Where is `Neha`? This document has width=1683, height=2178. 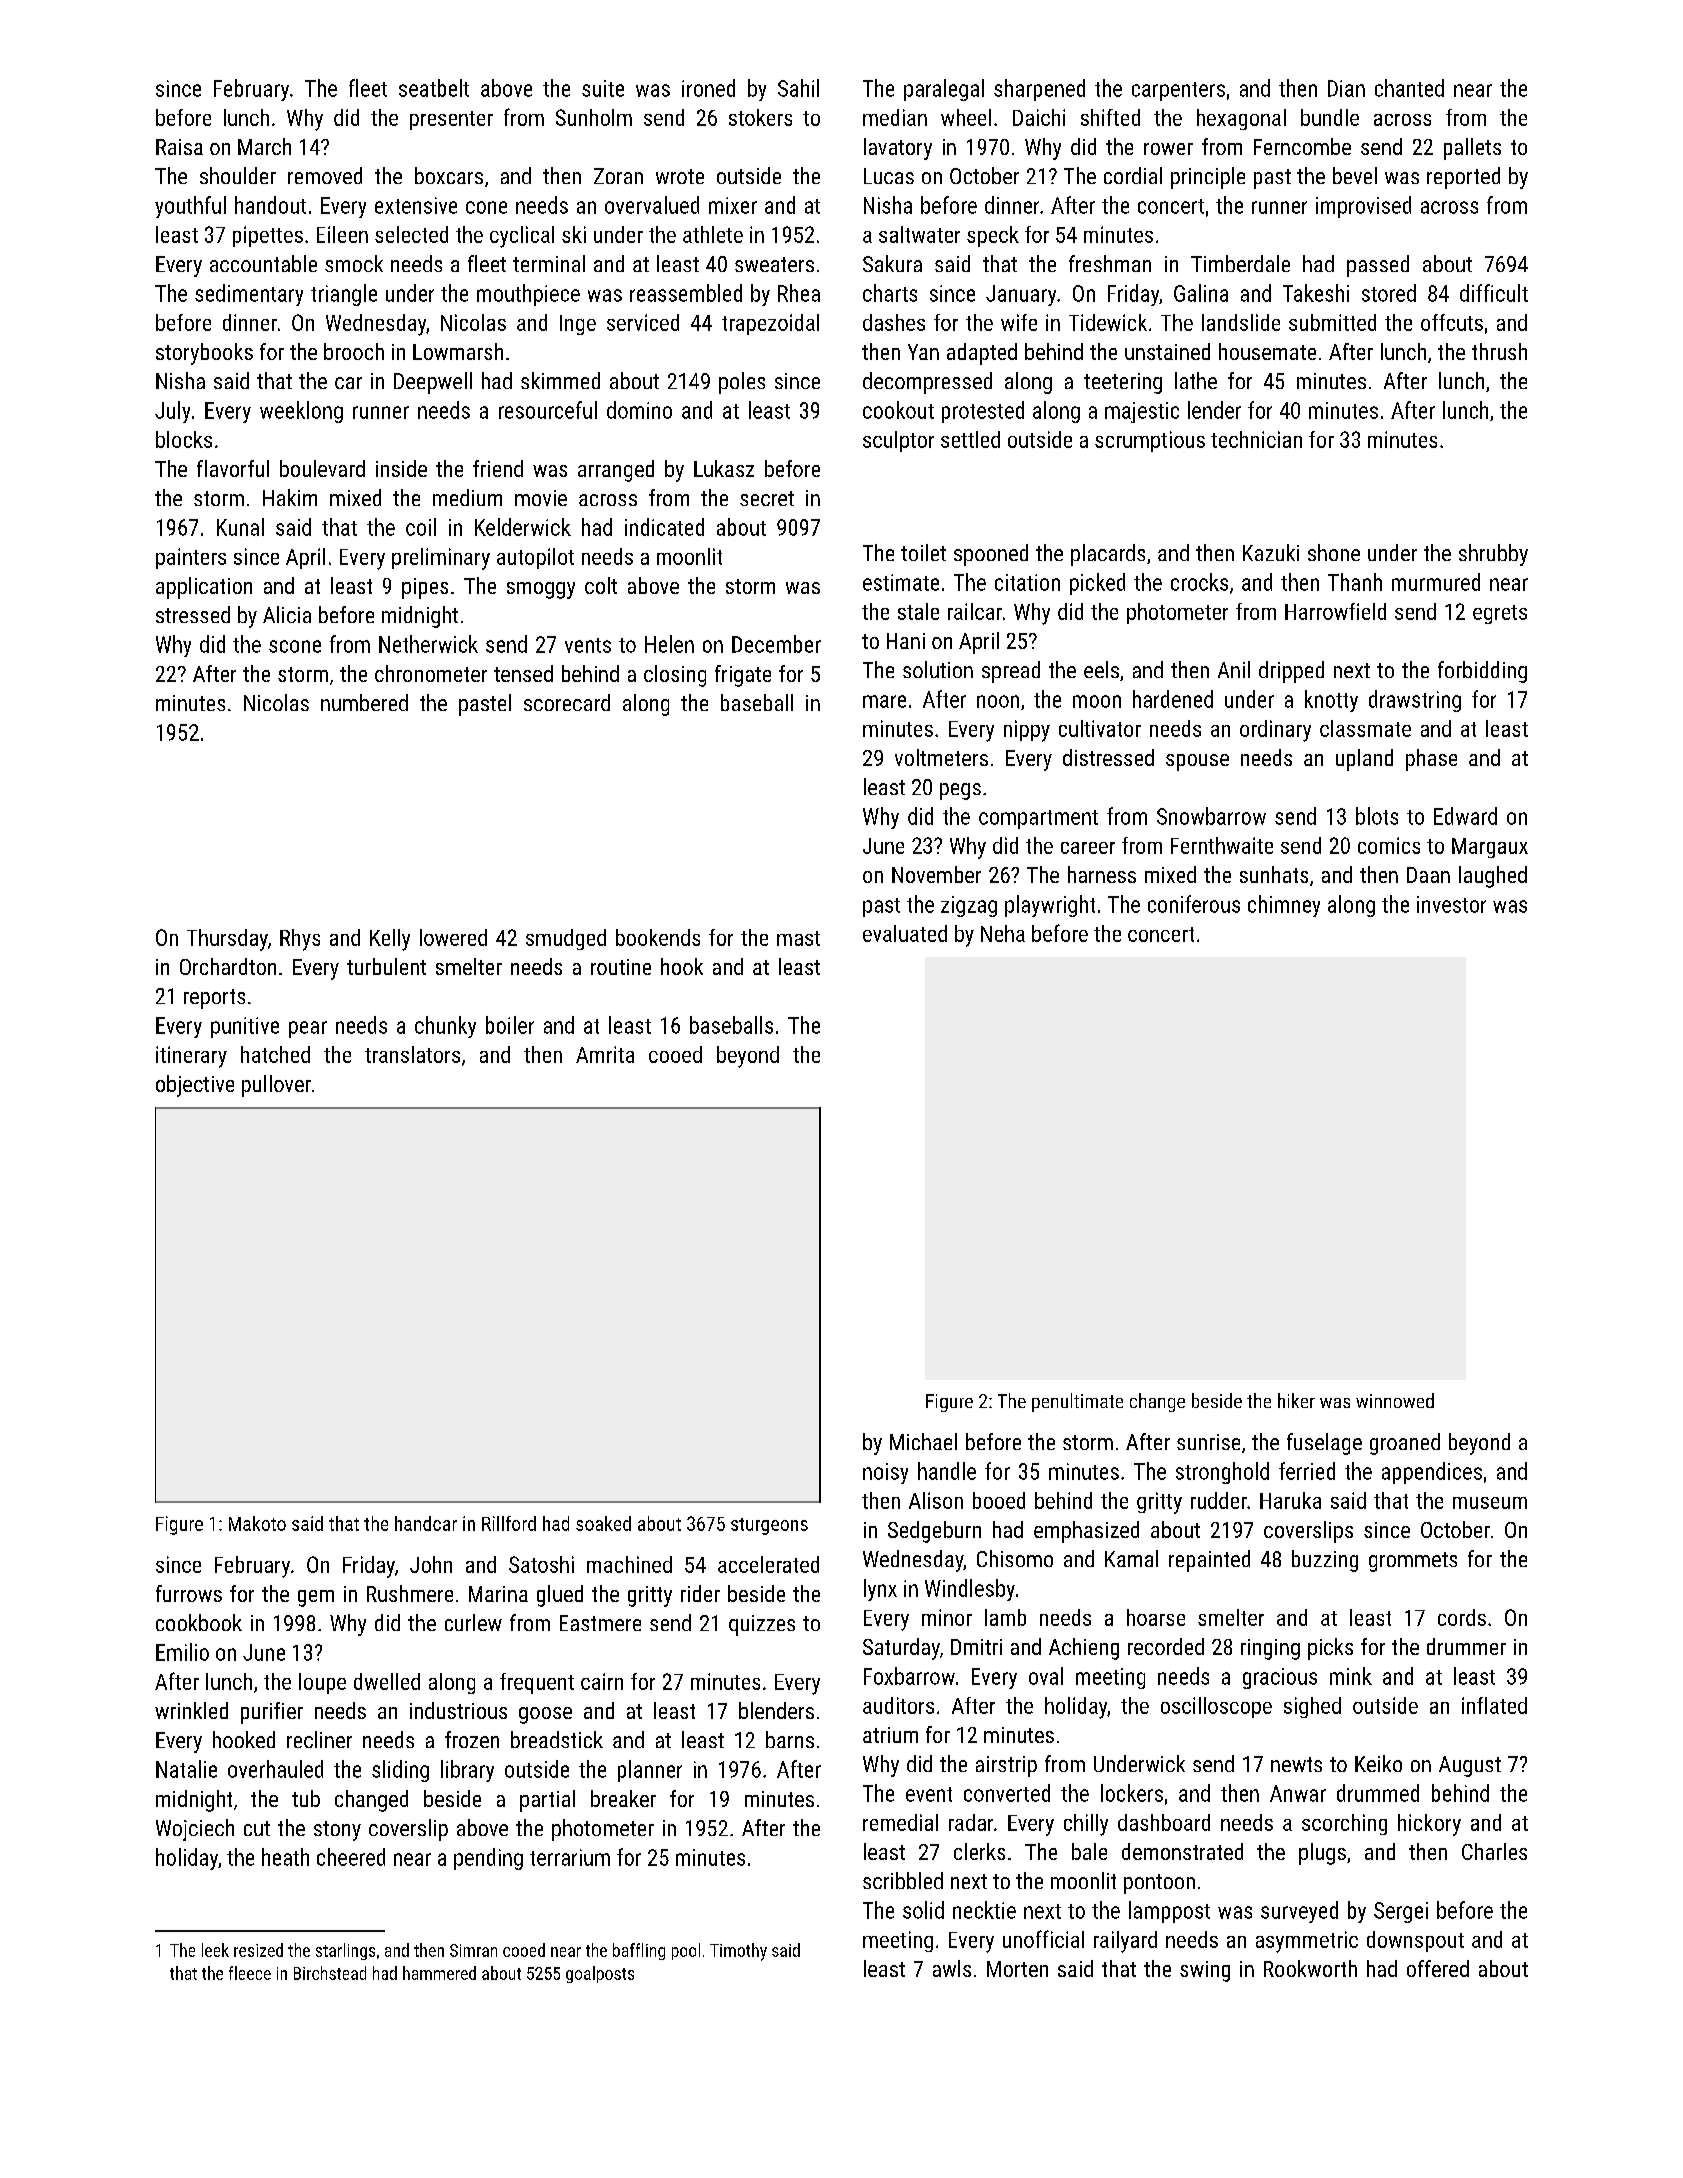 Neha is located at coordinates (1003, 933).
